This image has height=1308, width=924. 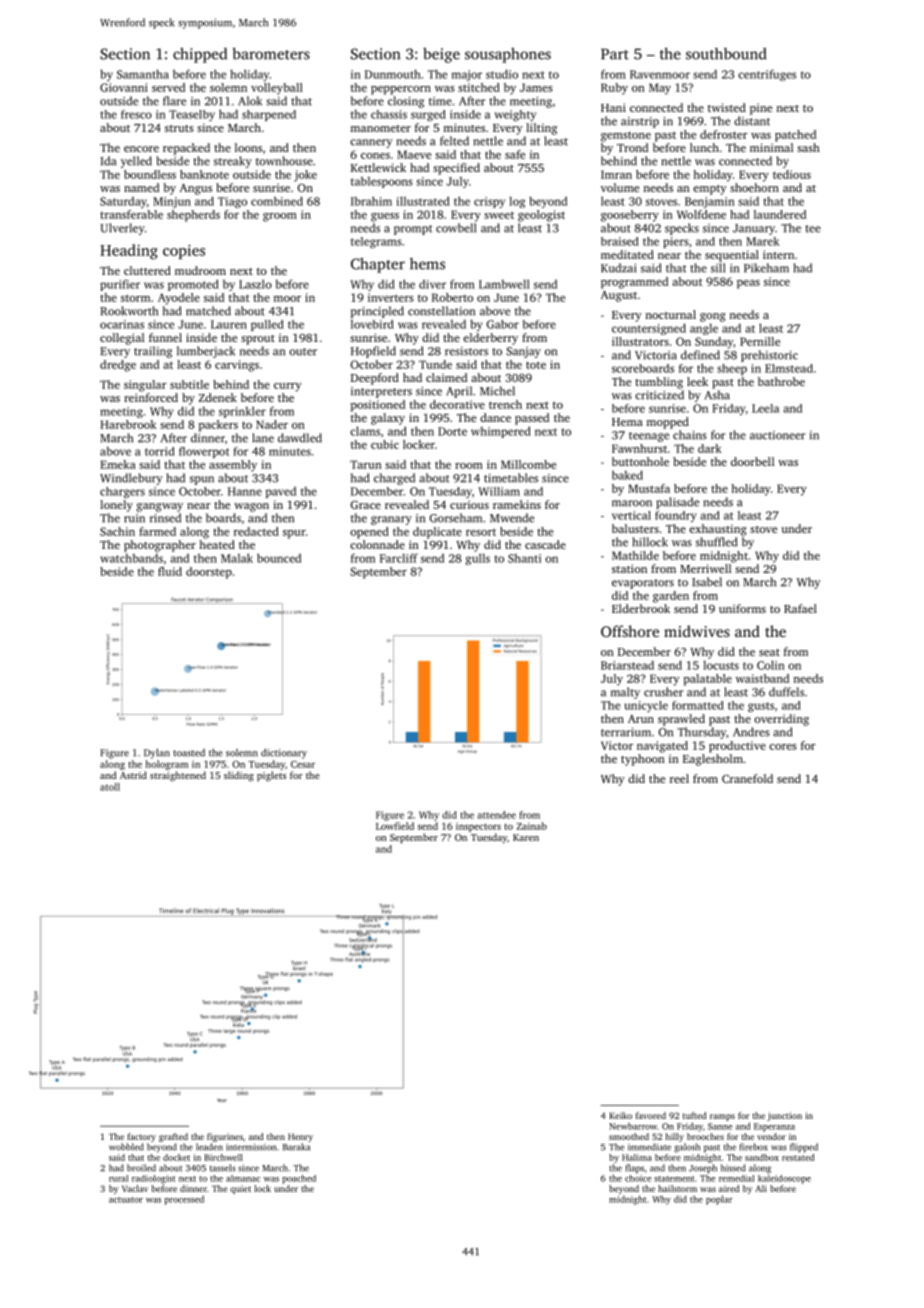 What do you see at coordinates (726, 54) in the image?
I see `southbound` at bounding box center [726, 54].
